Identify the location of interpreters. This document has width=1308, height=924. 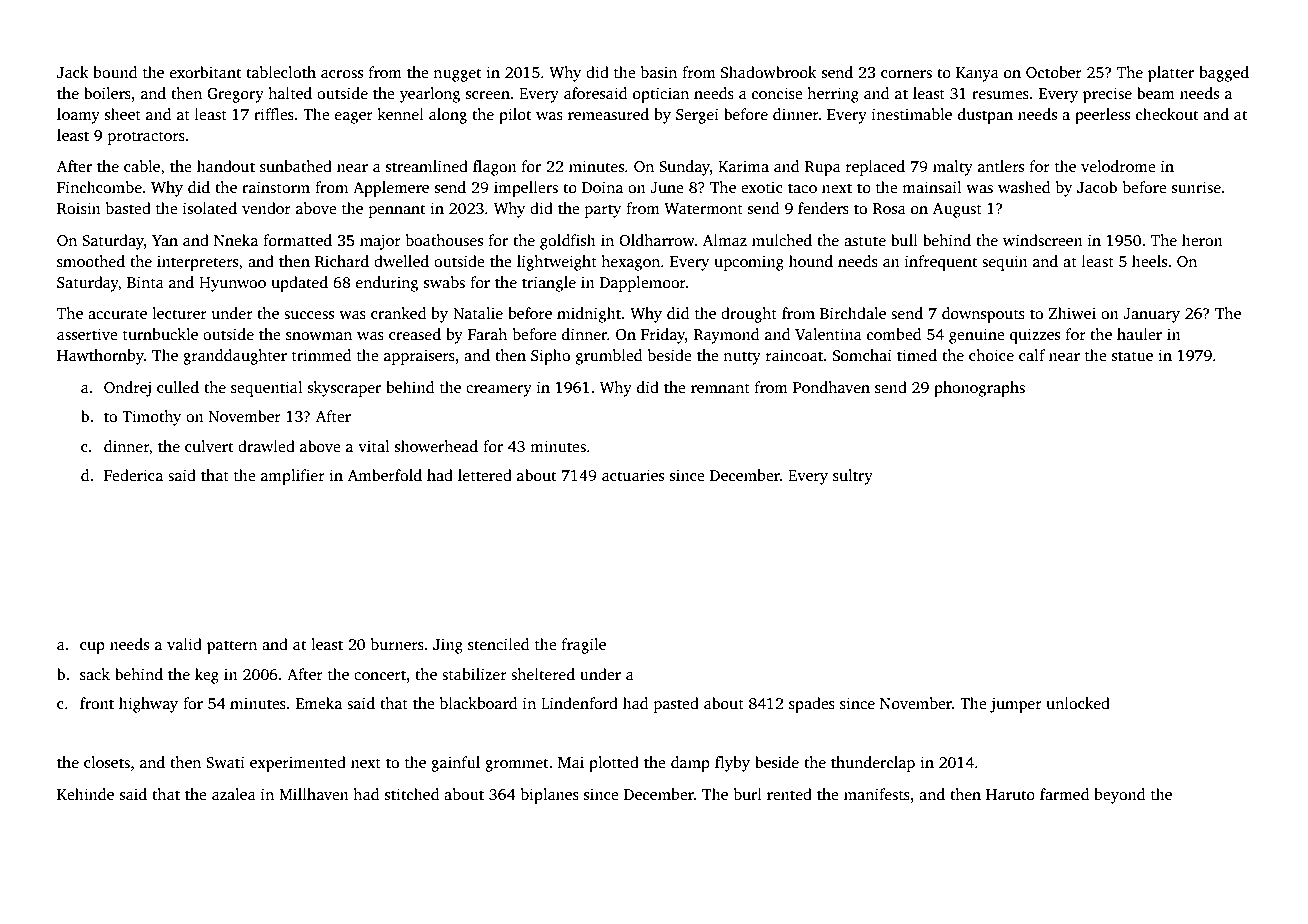
(197, 263).
